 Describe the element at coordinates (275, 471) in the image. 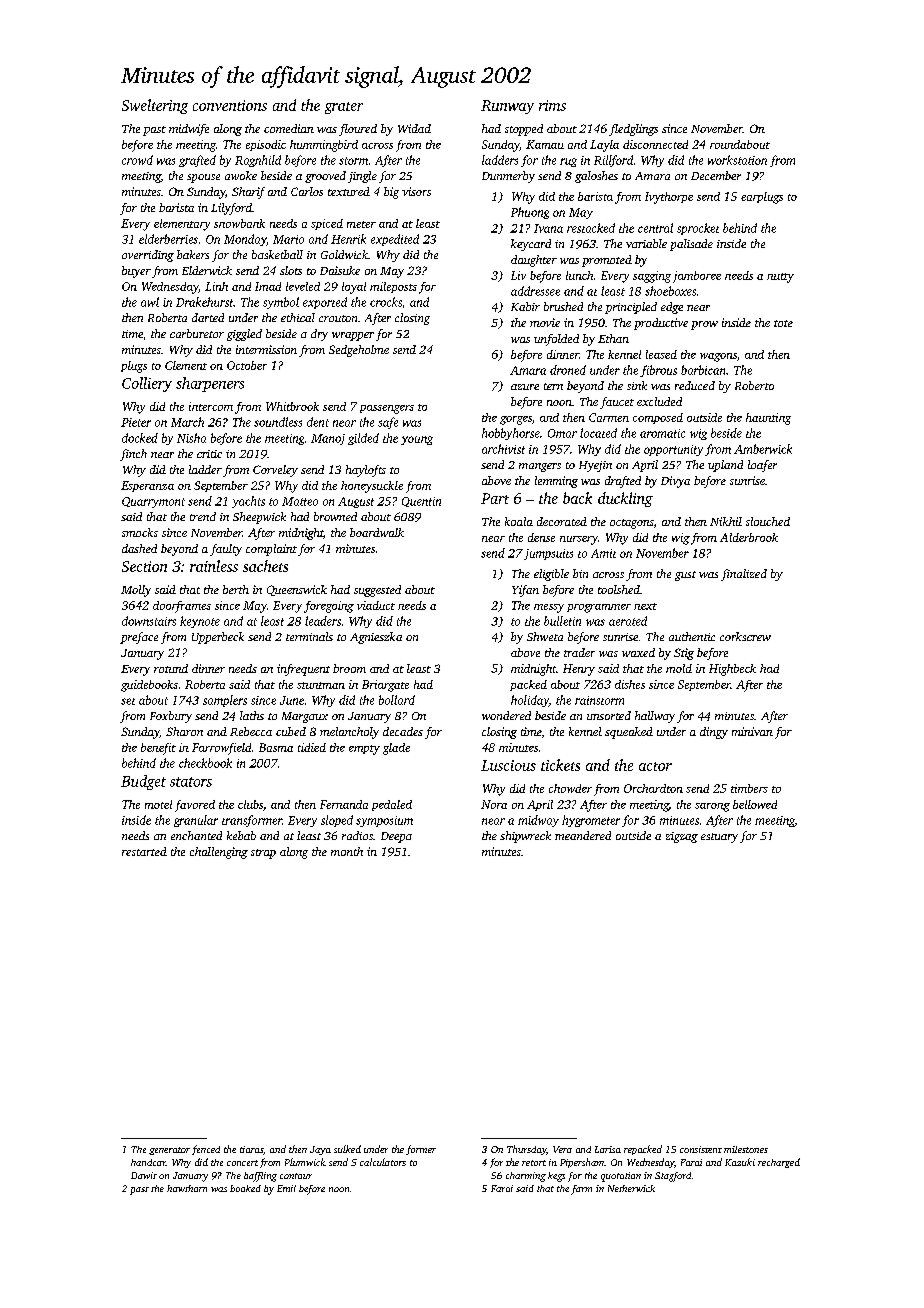

I see `Corveley` at that location.
